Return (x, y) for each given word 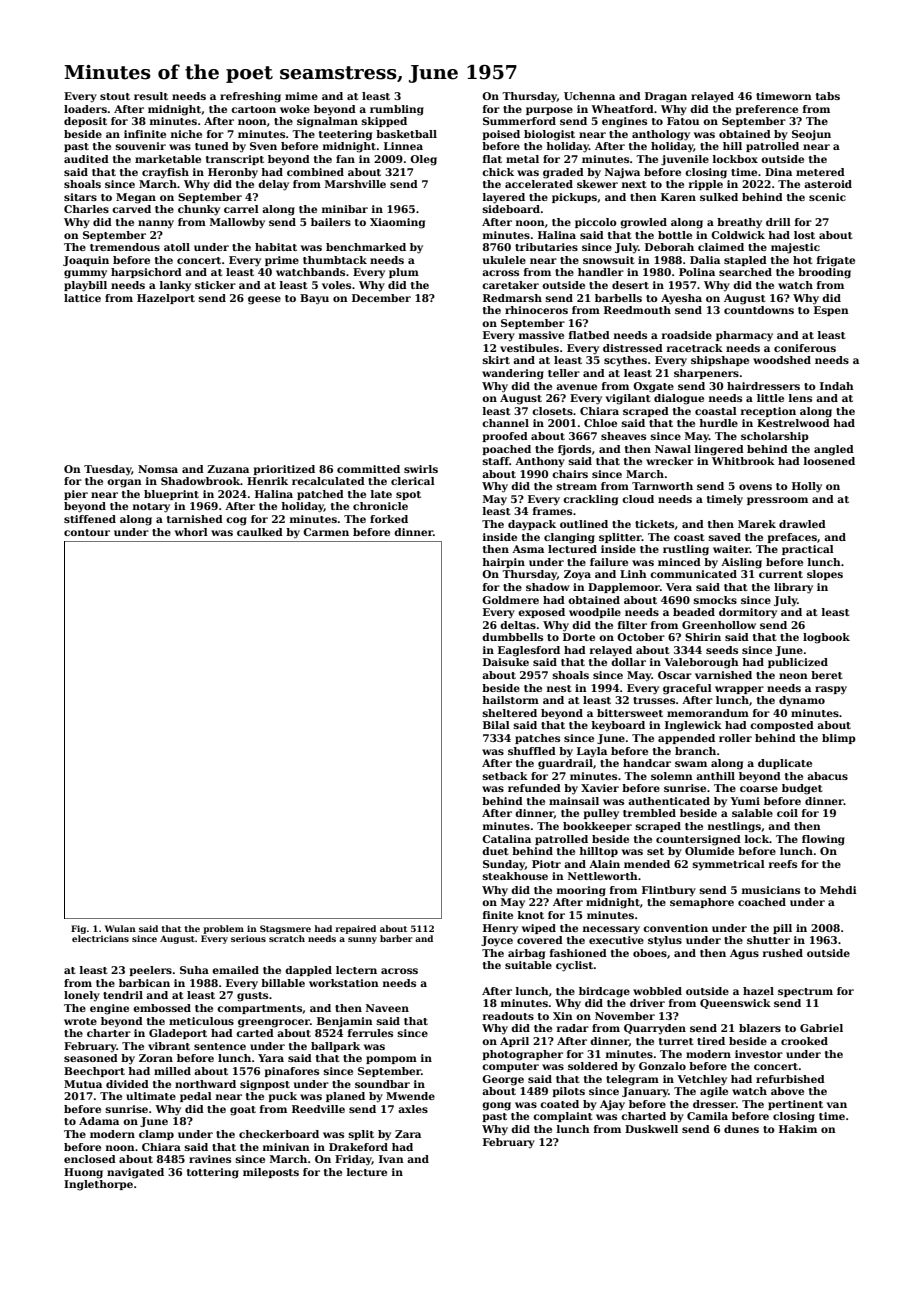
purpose (549, 111)
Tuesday (107, 470)
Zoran (156, 1058)
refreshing (250, 97)
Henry (500, 929)
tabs (828, 96)
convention (675, 928)
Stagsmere (285, 929)
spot (408, 495)
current (781, 574)
